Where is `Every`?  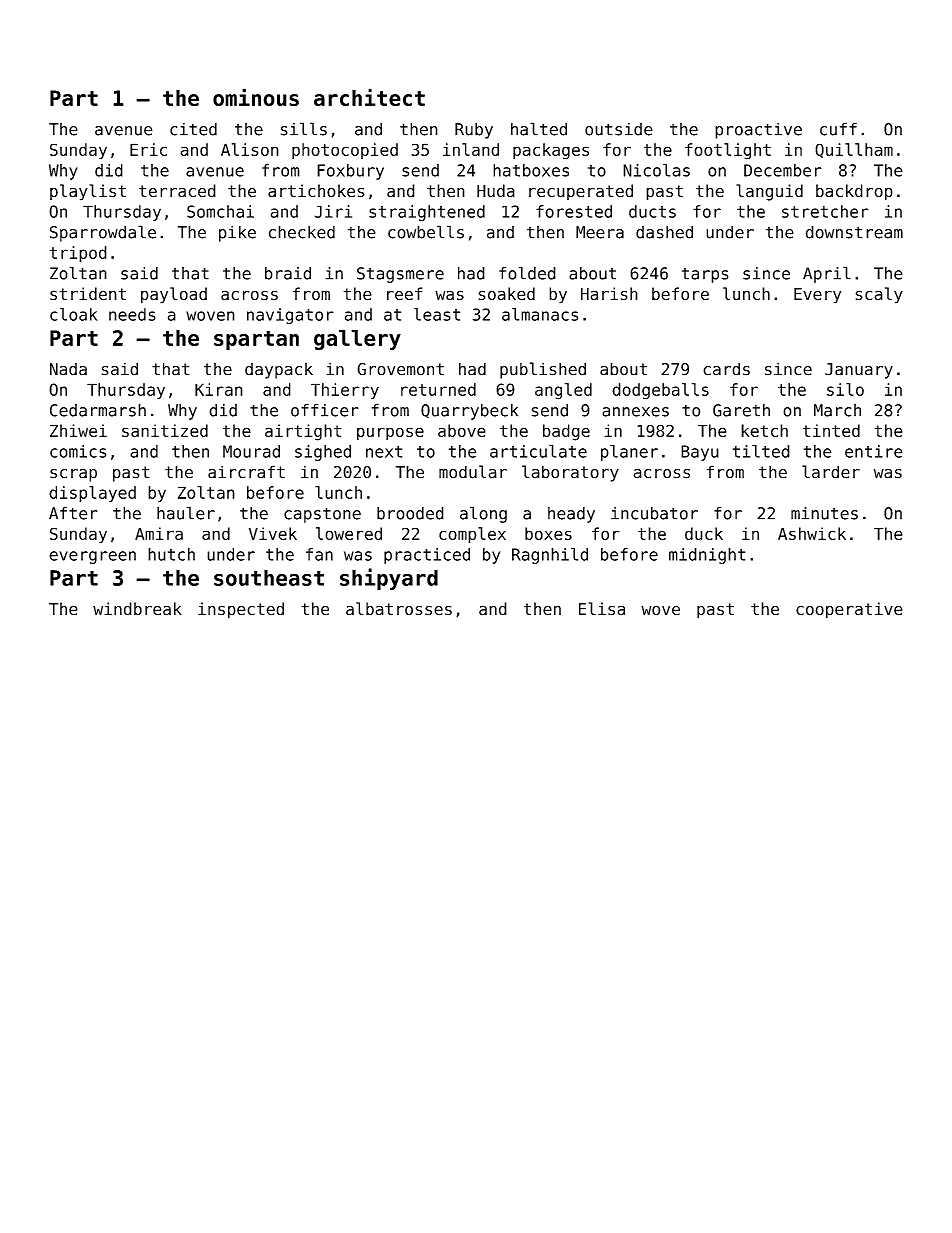
Every is located at coordinates (817, 296).
